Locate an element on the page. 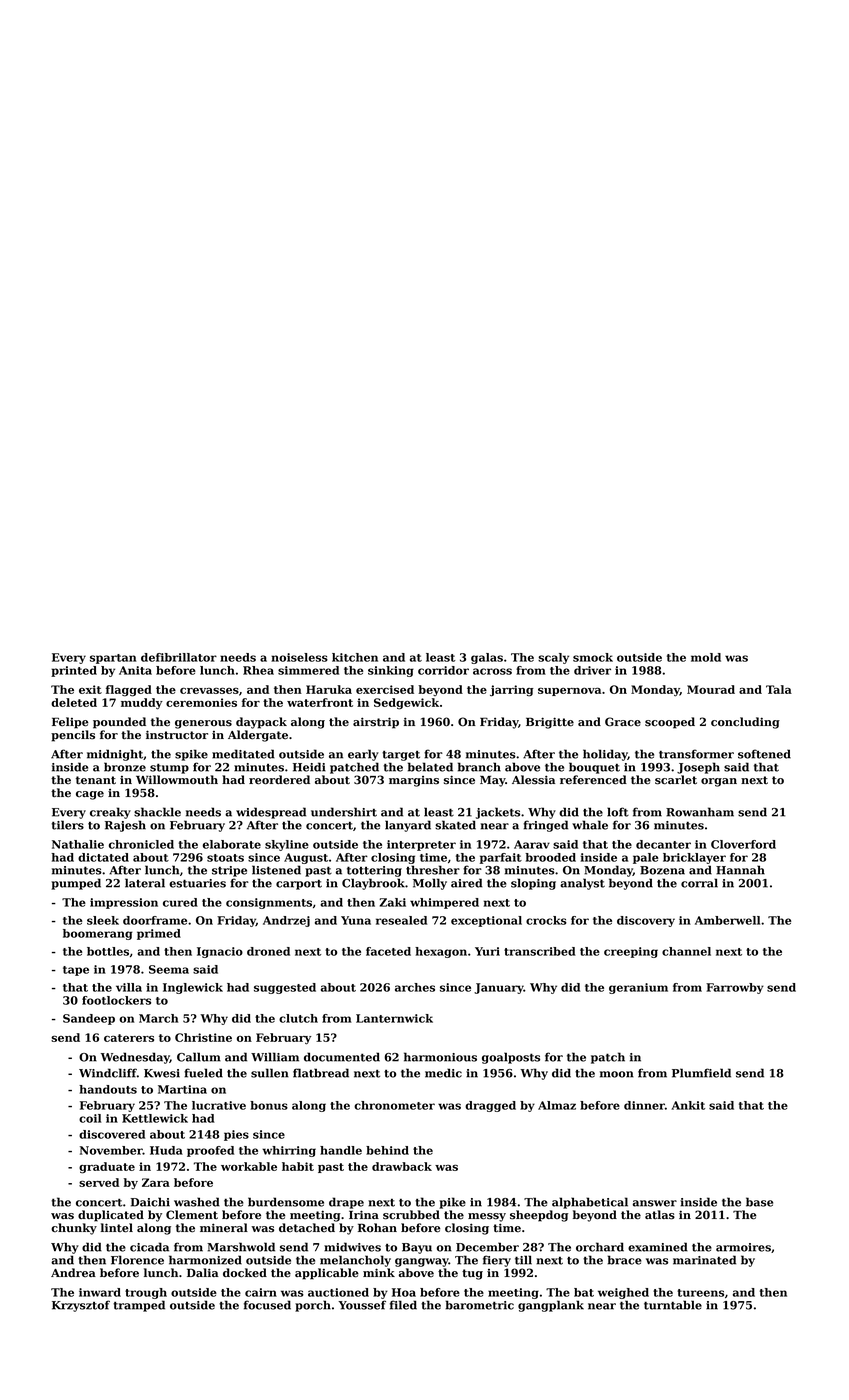 This image has width=849, height=1400. Krzysztof is located at coordinates (81, 1306).
